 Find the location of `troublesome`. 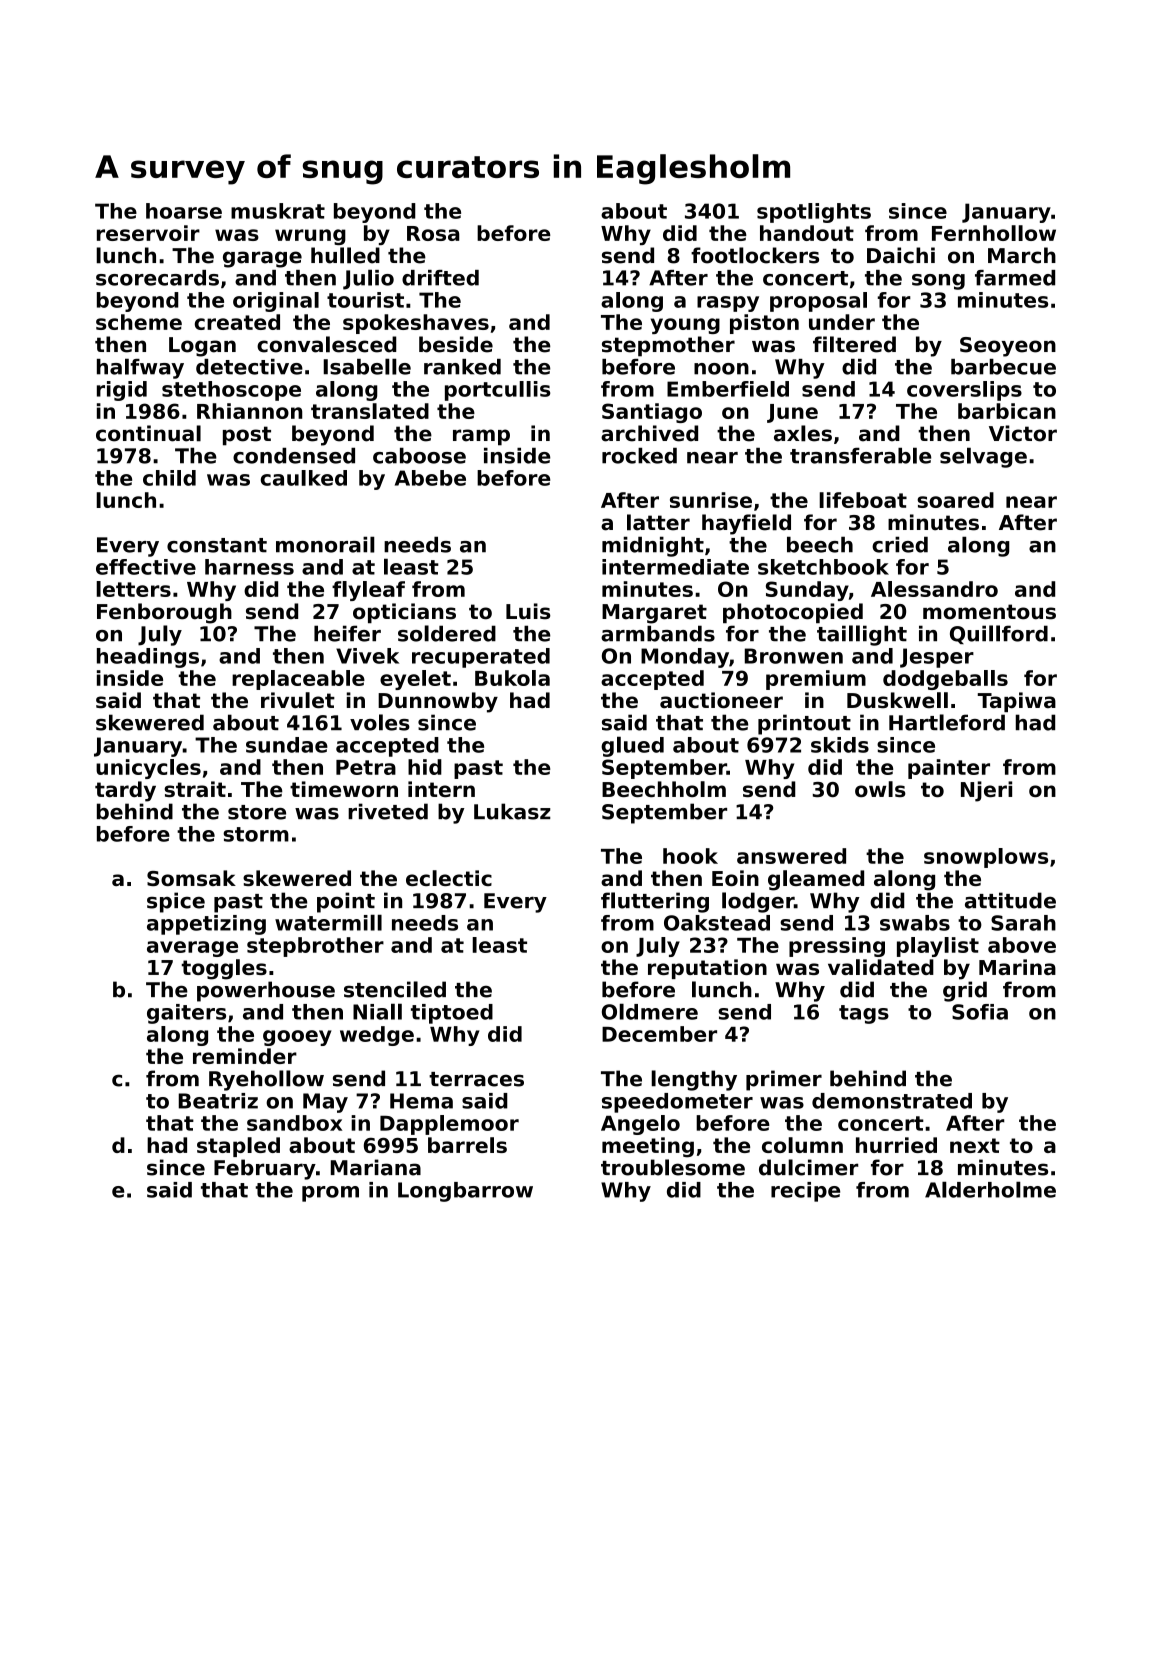

troublesome is located at coordinates (673, 1167).
